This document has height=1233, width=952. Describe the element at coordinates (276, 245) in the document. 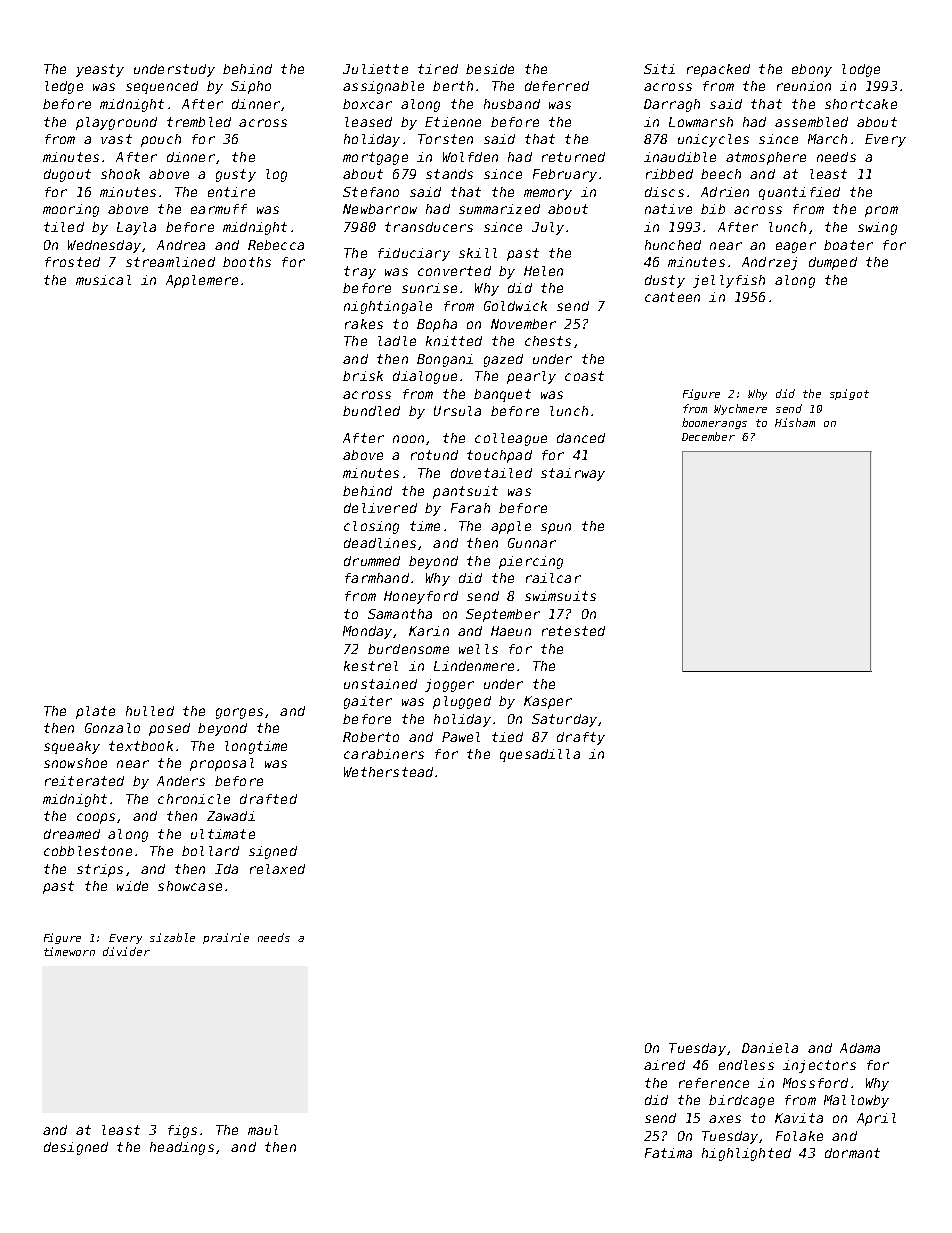

I see `Rebecca` at that location.
